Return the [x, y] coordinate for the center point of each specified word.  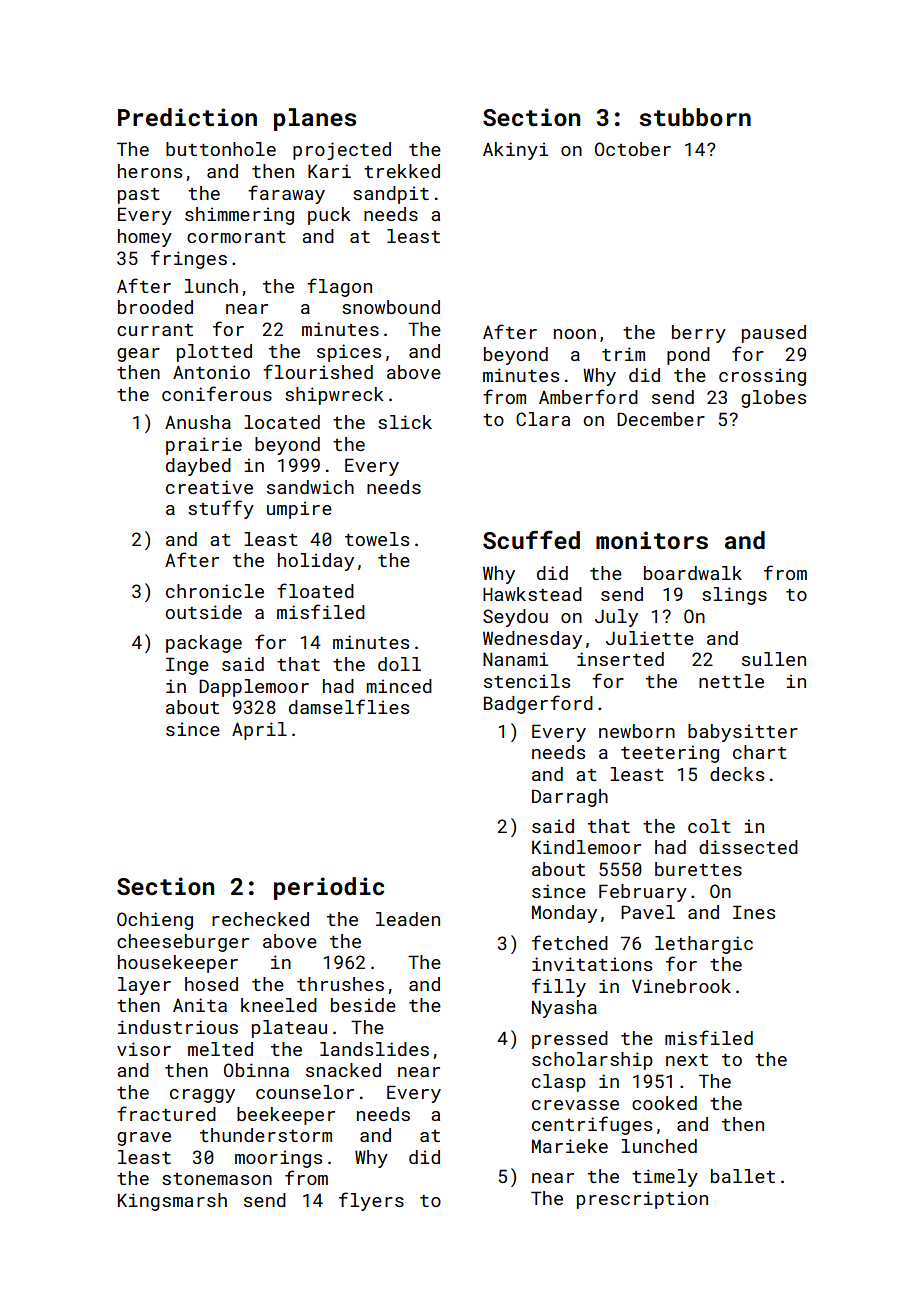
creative [209, 487]
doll [399, 664]
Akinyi [515, 151]
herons [150, 171]
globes [773, 399]
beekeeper [286, 1116]
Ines [754, 912]
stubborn [695, 117]
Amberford [588, 396]
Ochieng [155, 921]
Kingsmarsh [172, 1202]
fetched [570, 942]
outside [203, 612]
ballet [743, 1176]
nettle [731, 681]
